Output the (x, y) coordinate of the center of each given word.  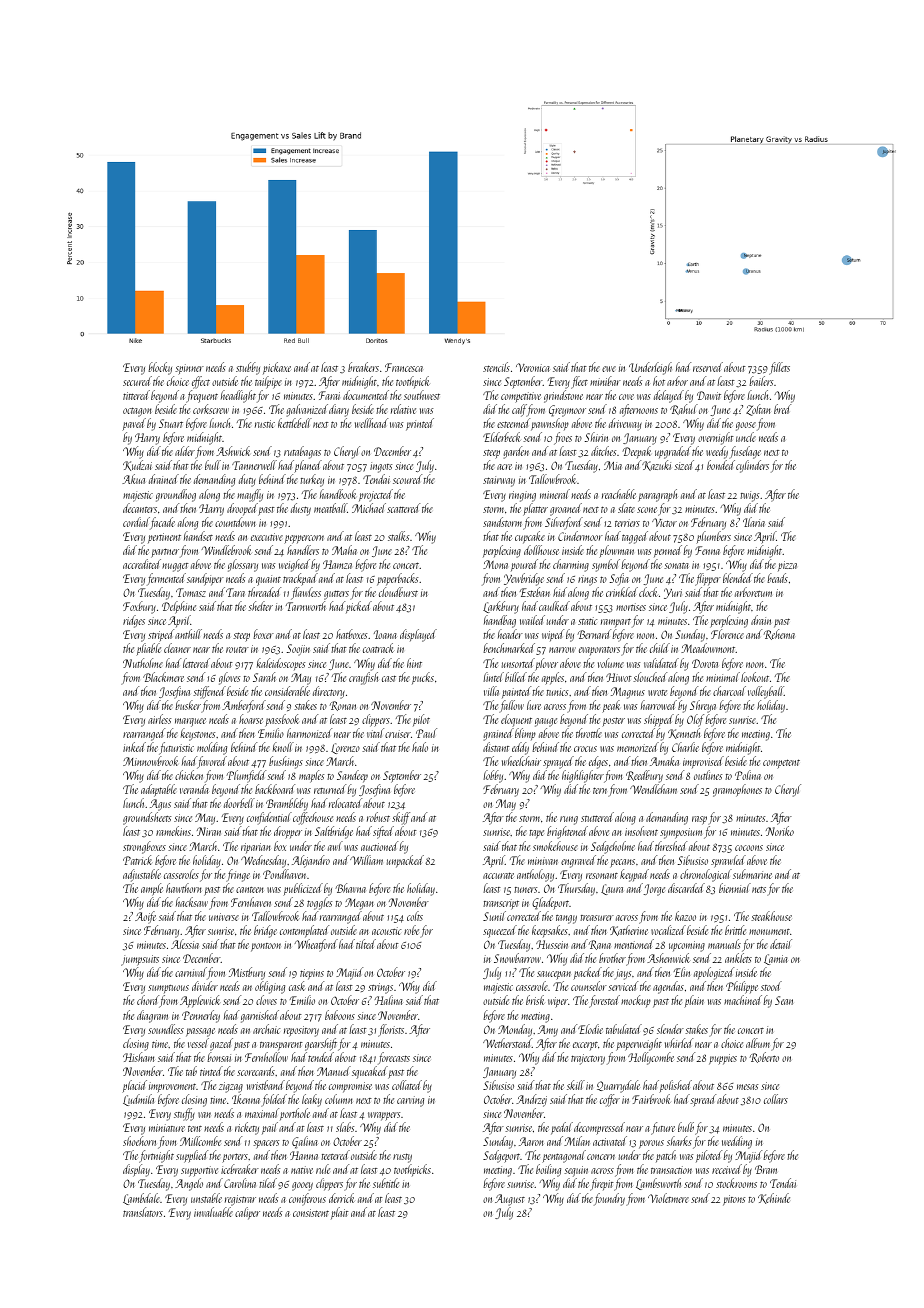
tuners (525, 890)
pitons (734, 1200)
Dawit (709, 395)
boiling (548, 1171)
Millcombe (200, 1141)
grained (498, 734)
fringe (238, 875)
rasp (699, 820)
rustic (265, 424)
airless (159, 719)
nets (759, 889)
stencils (496, 367)
